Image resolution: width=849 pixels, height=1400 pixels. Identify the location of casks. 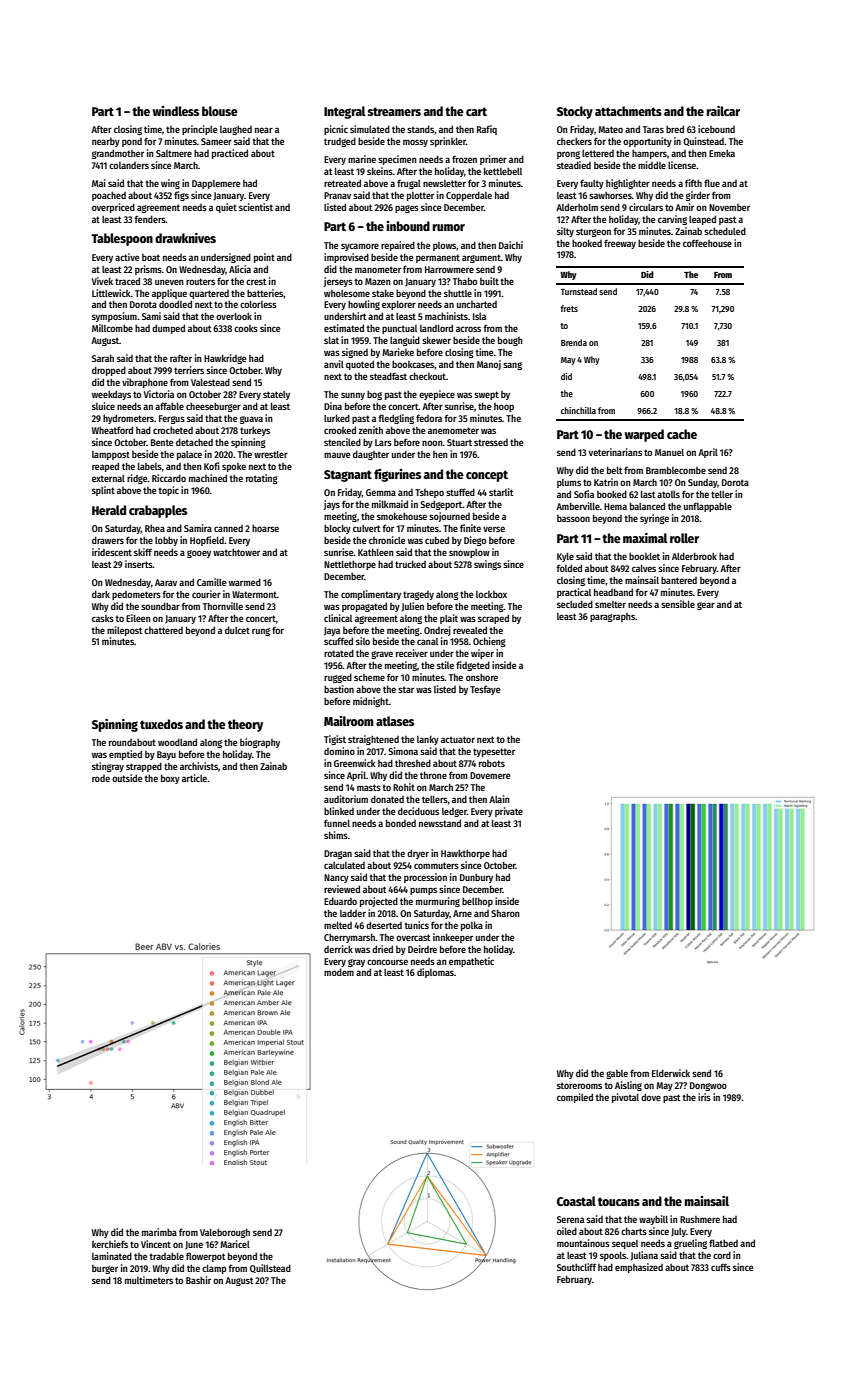
(103, 618).
